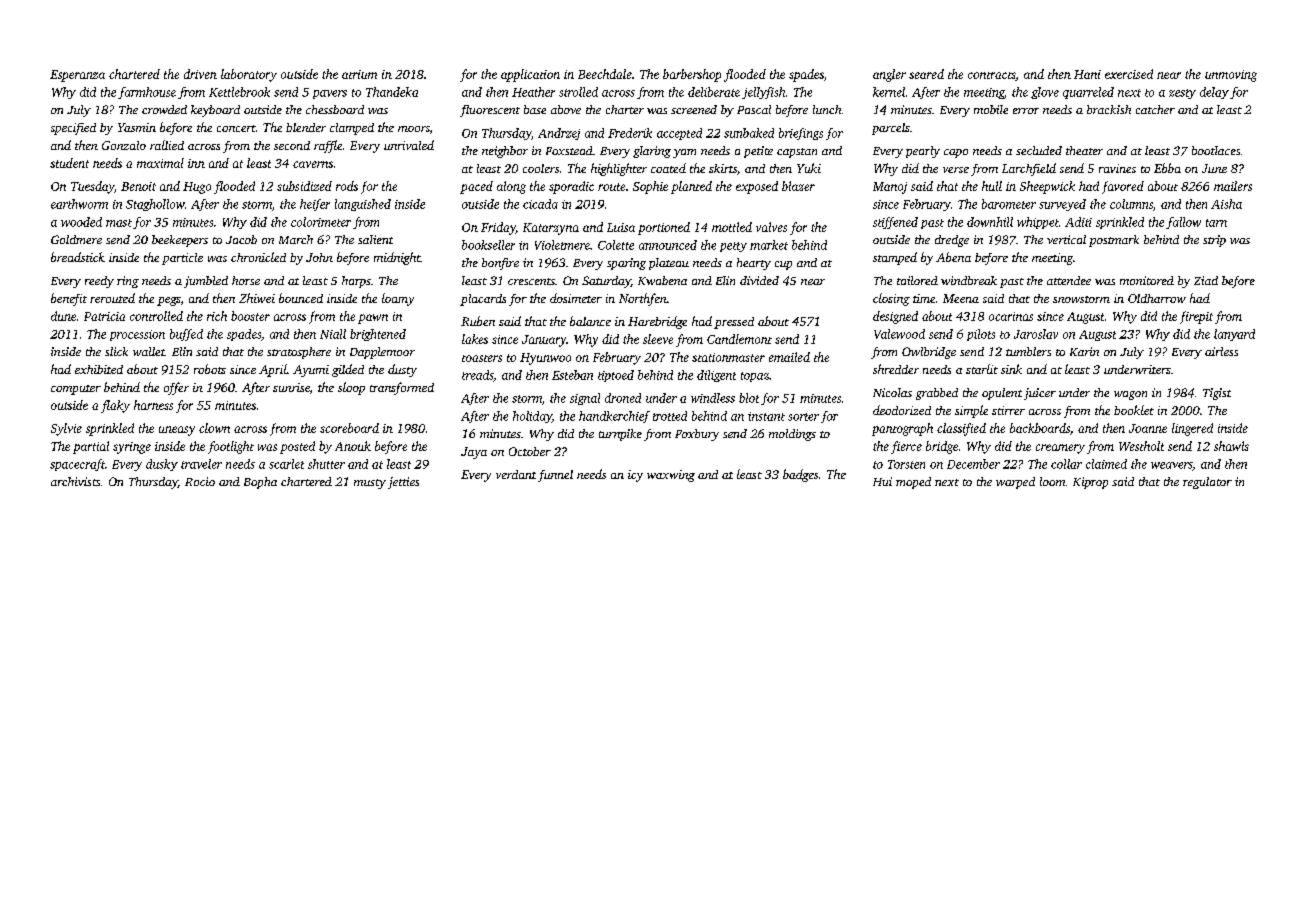  Describe the element at coordinates (1214, 168) in the page. I see `June` at that location.
